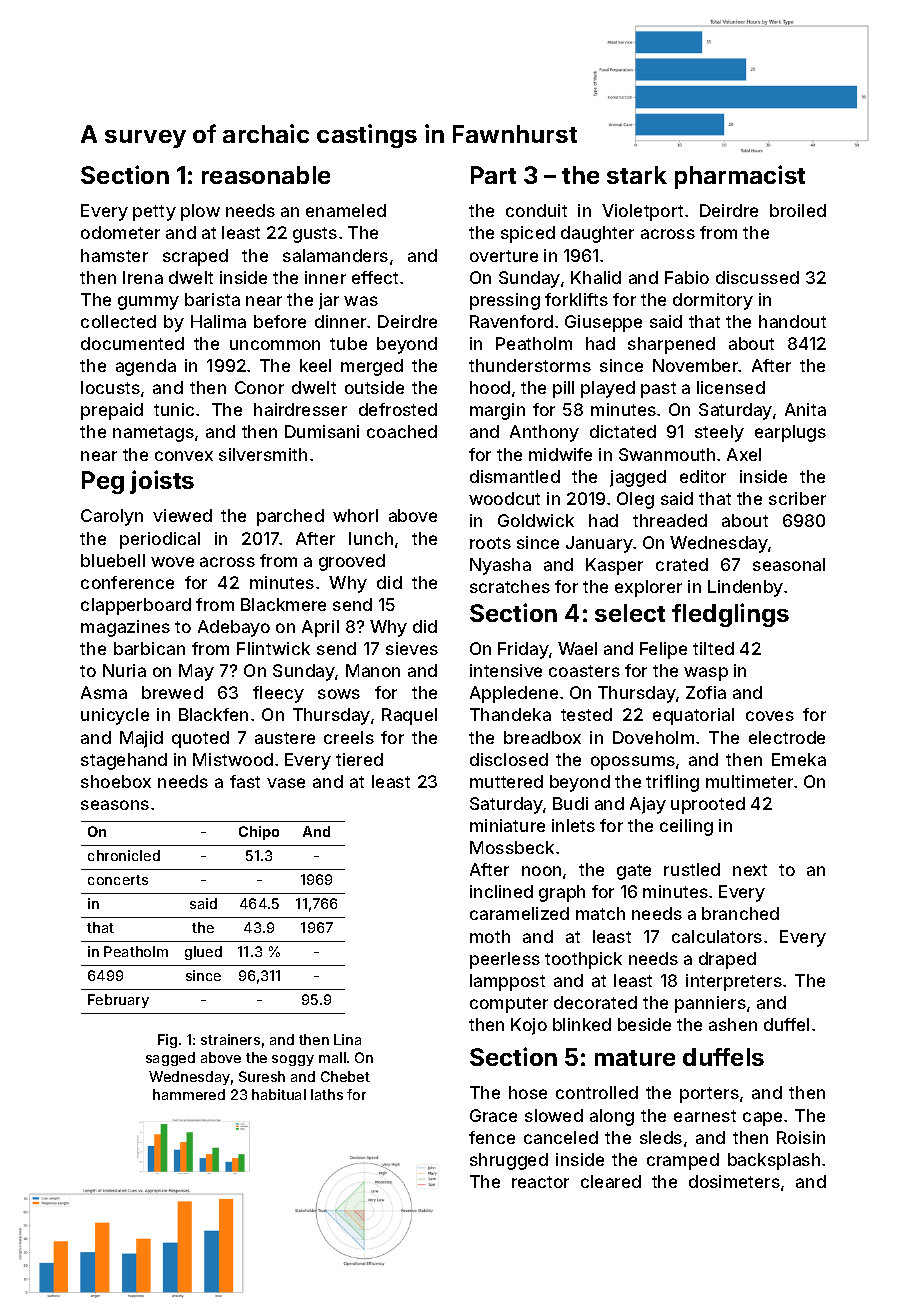 Image resolution: width=908 pixels, height=1316 pixels. What do you see at coordinates (611, 1181) in the screenshot?
I see `cleared` at bounding box center [611, 1181].
